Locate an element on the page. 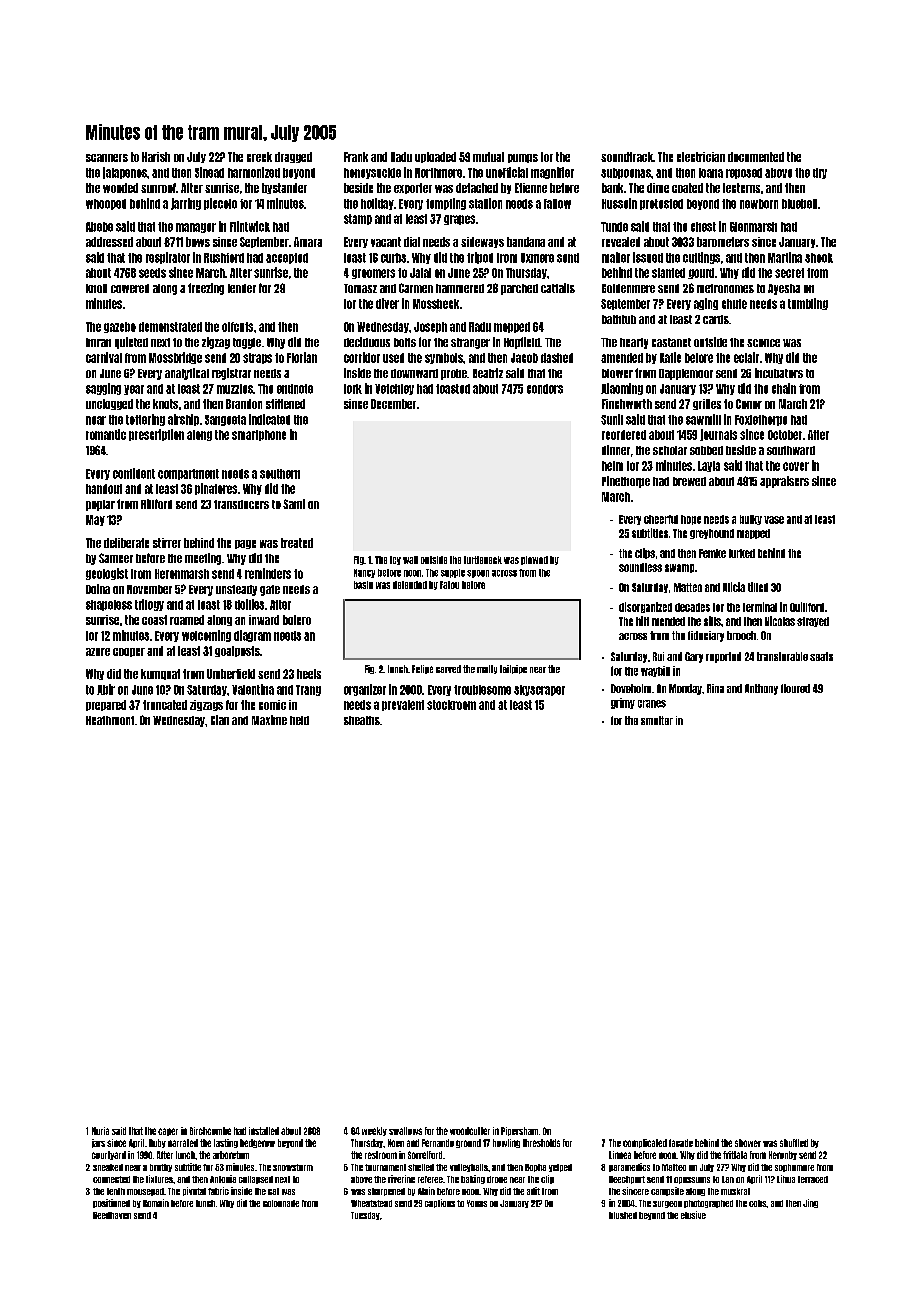 The image size is (924, 1308). Harish is located at coordinates (156, 157).
